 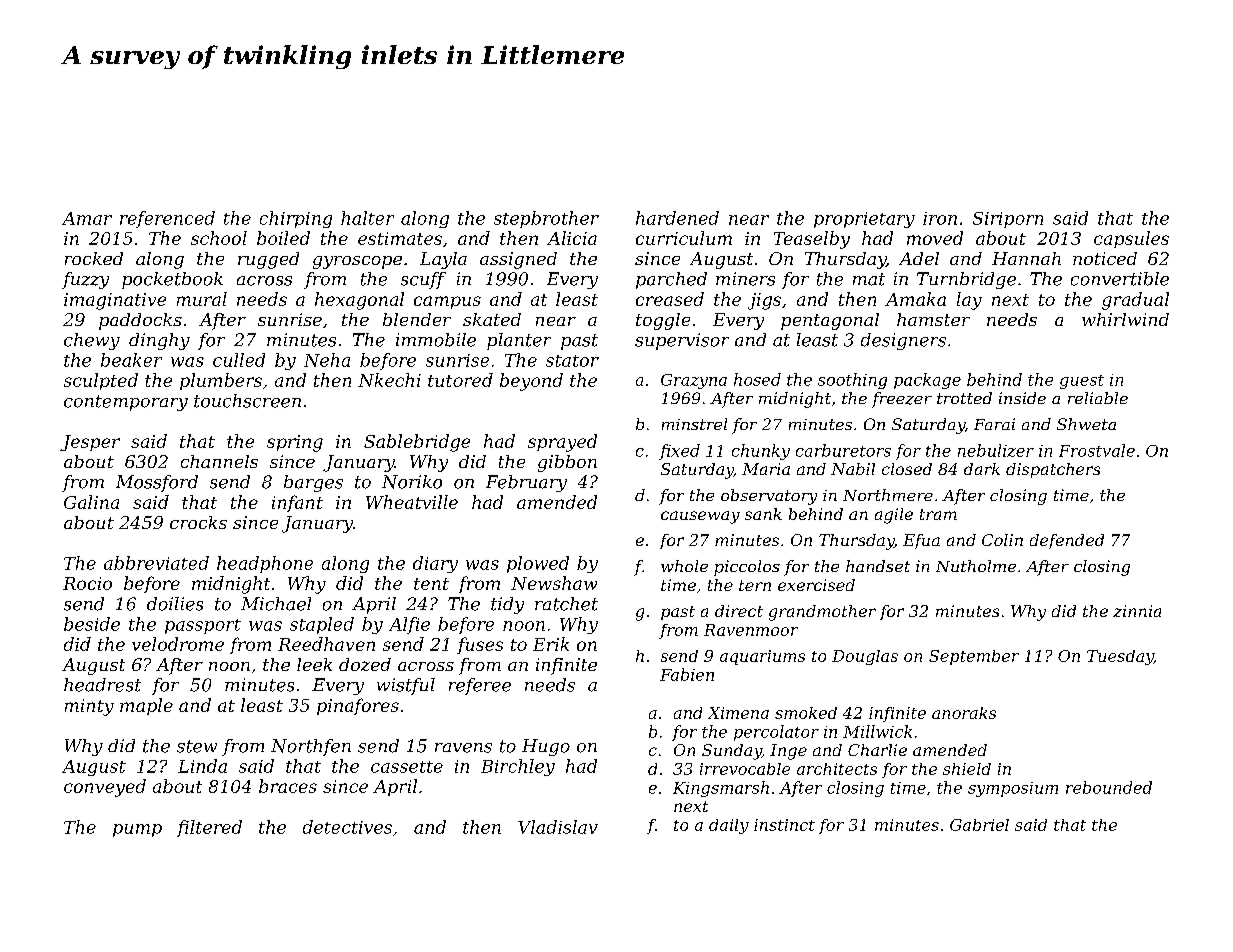 I want to click on aquariums, so click(x=762, y=657).
